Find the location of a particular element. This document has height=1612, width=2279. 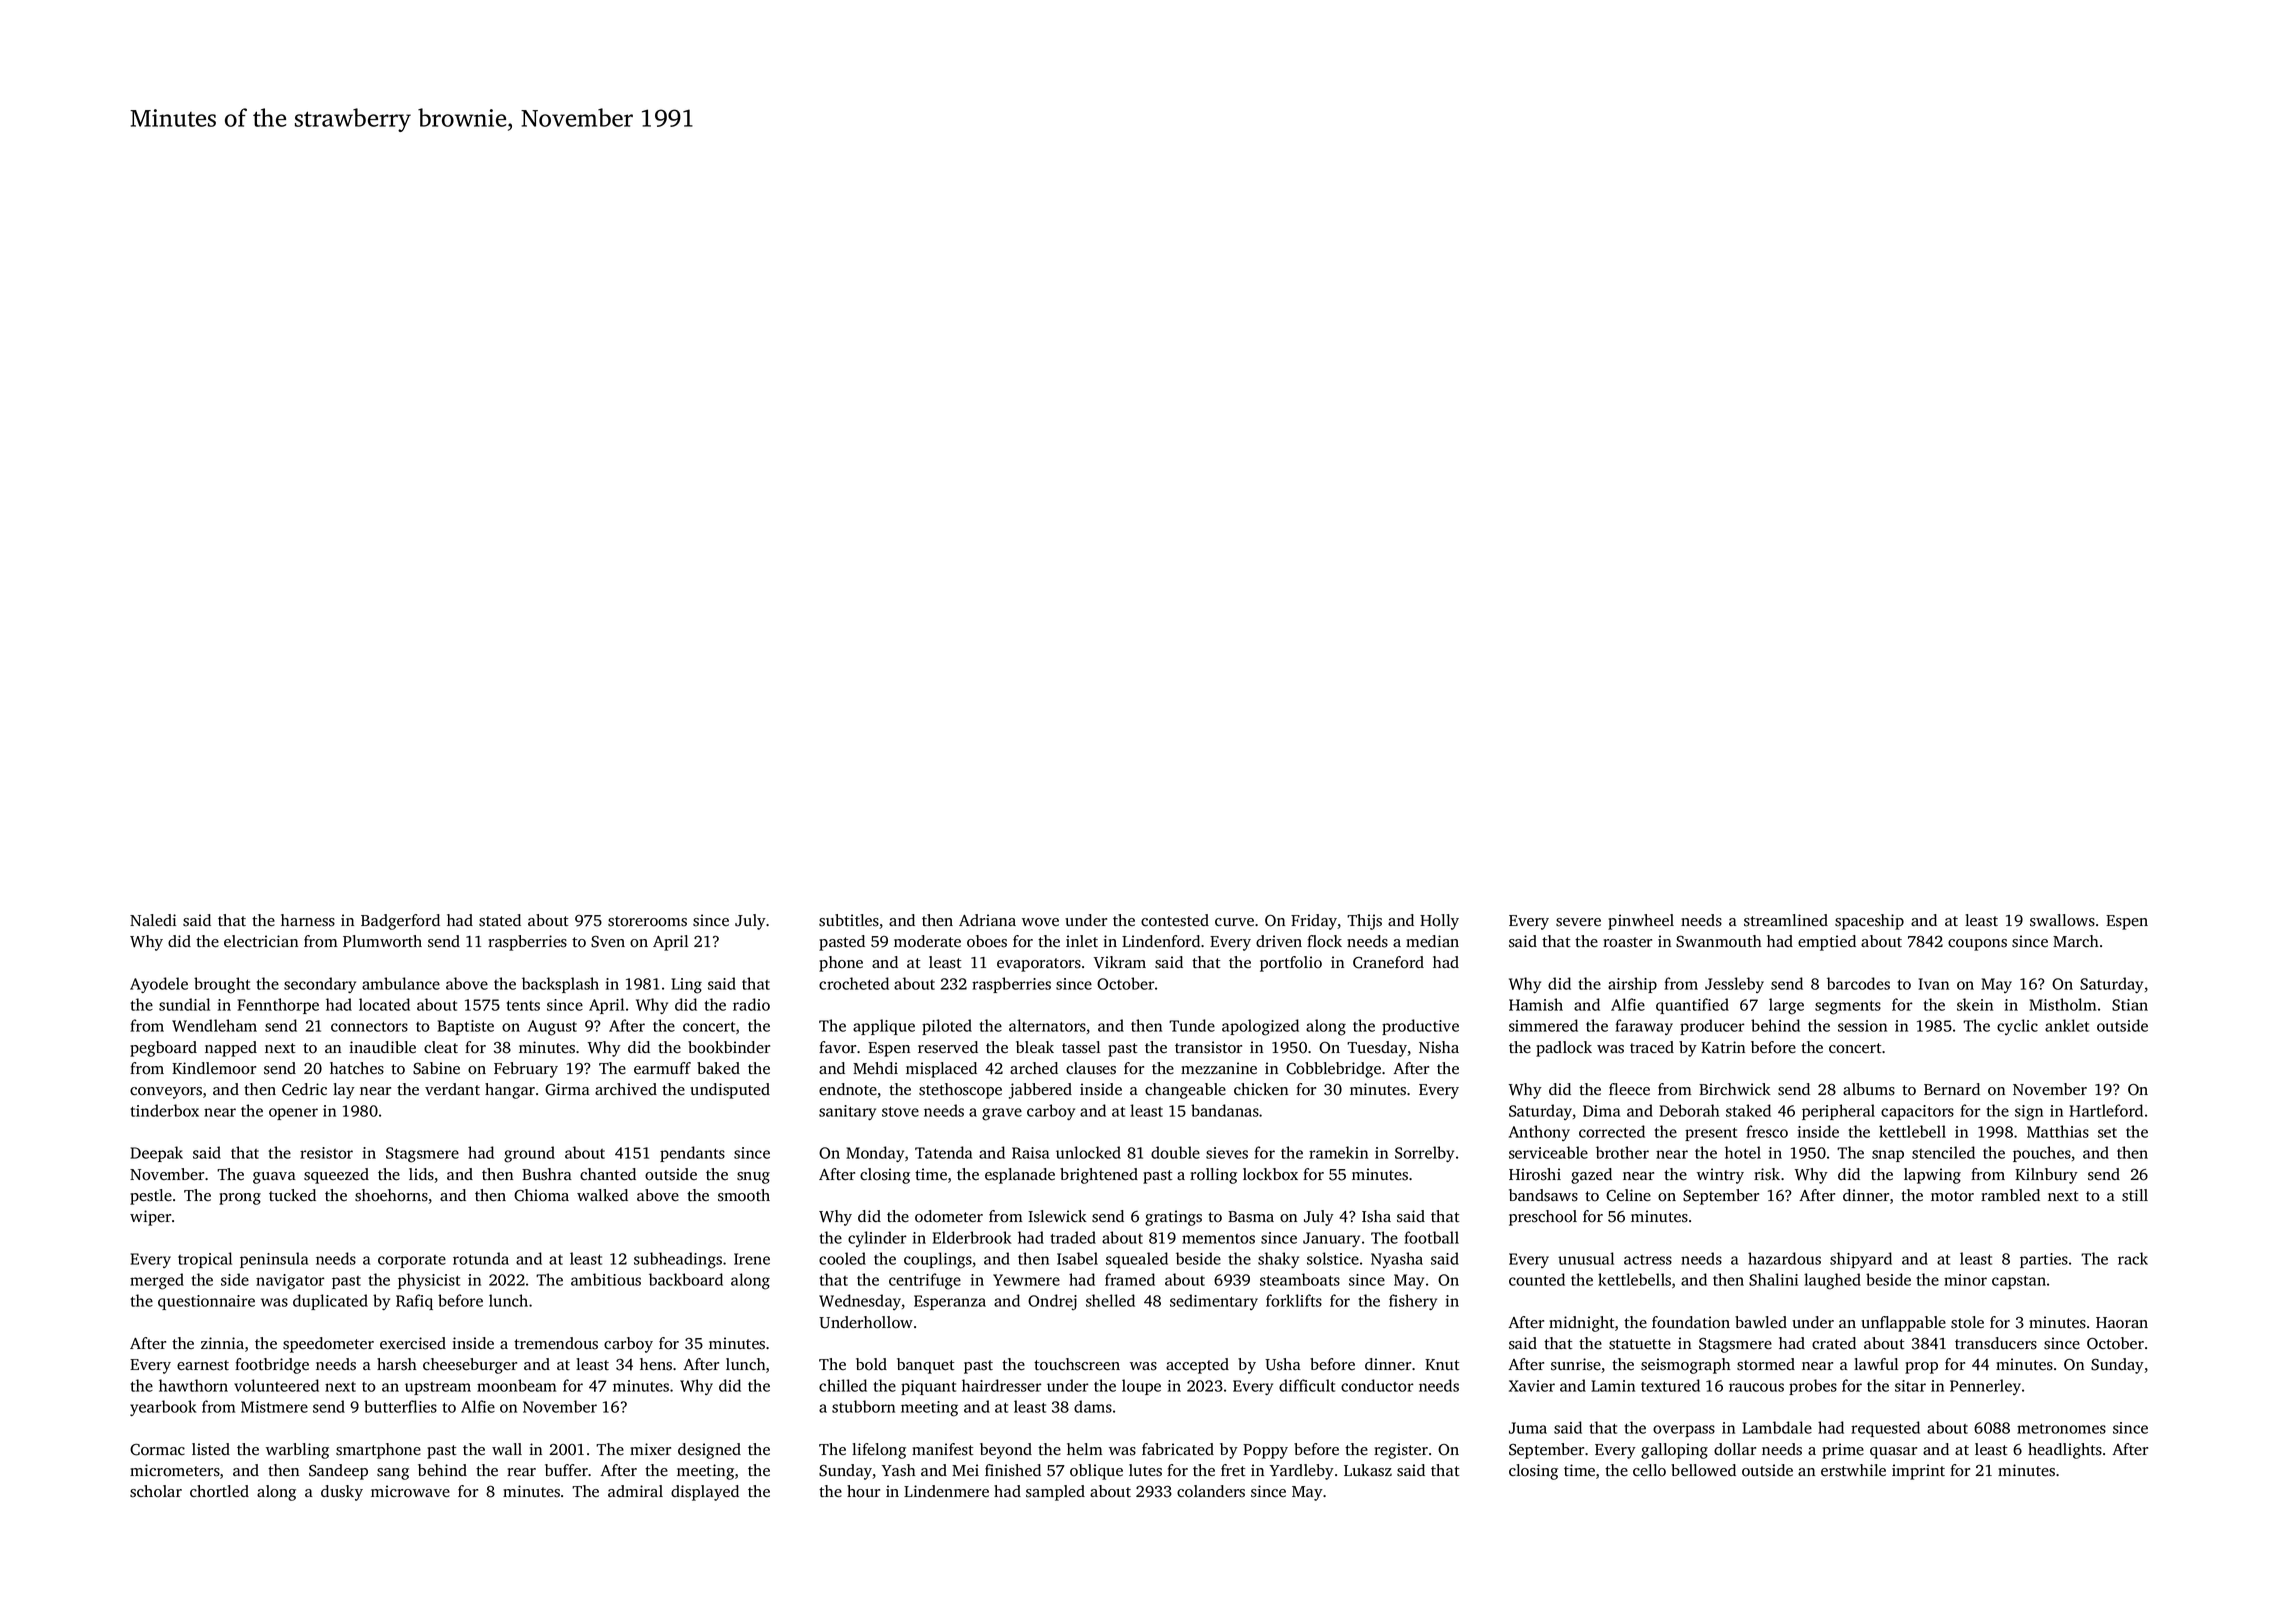

streamlined is located at coordinates (1786, 920).
